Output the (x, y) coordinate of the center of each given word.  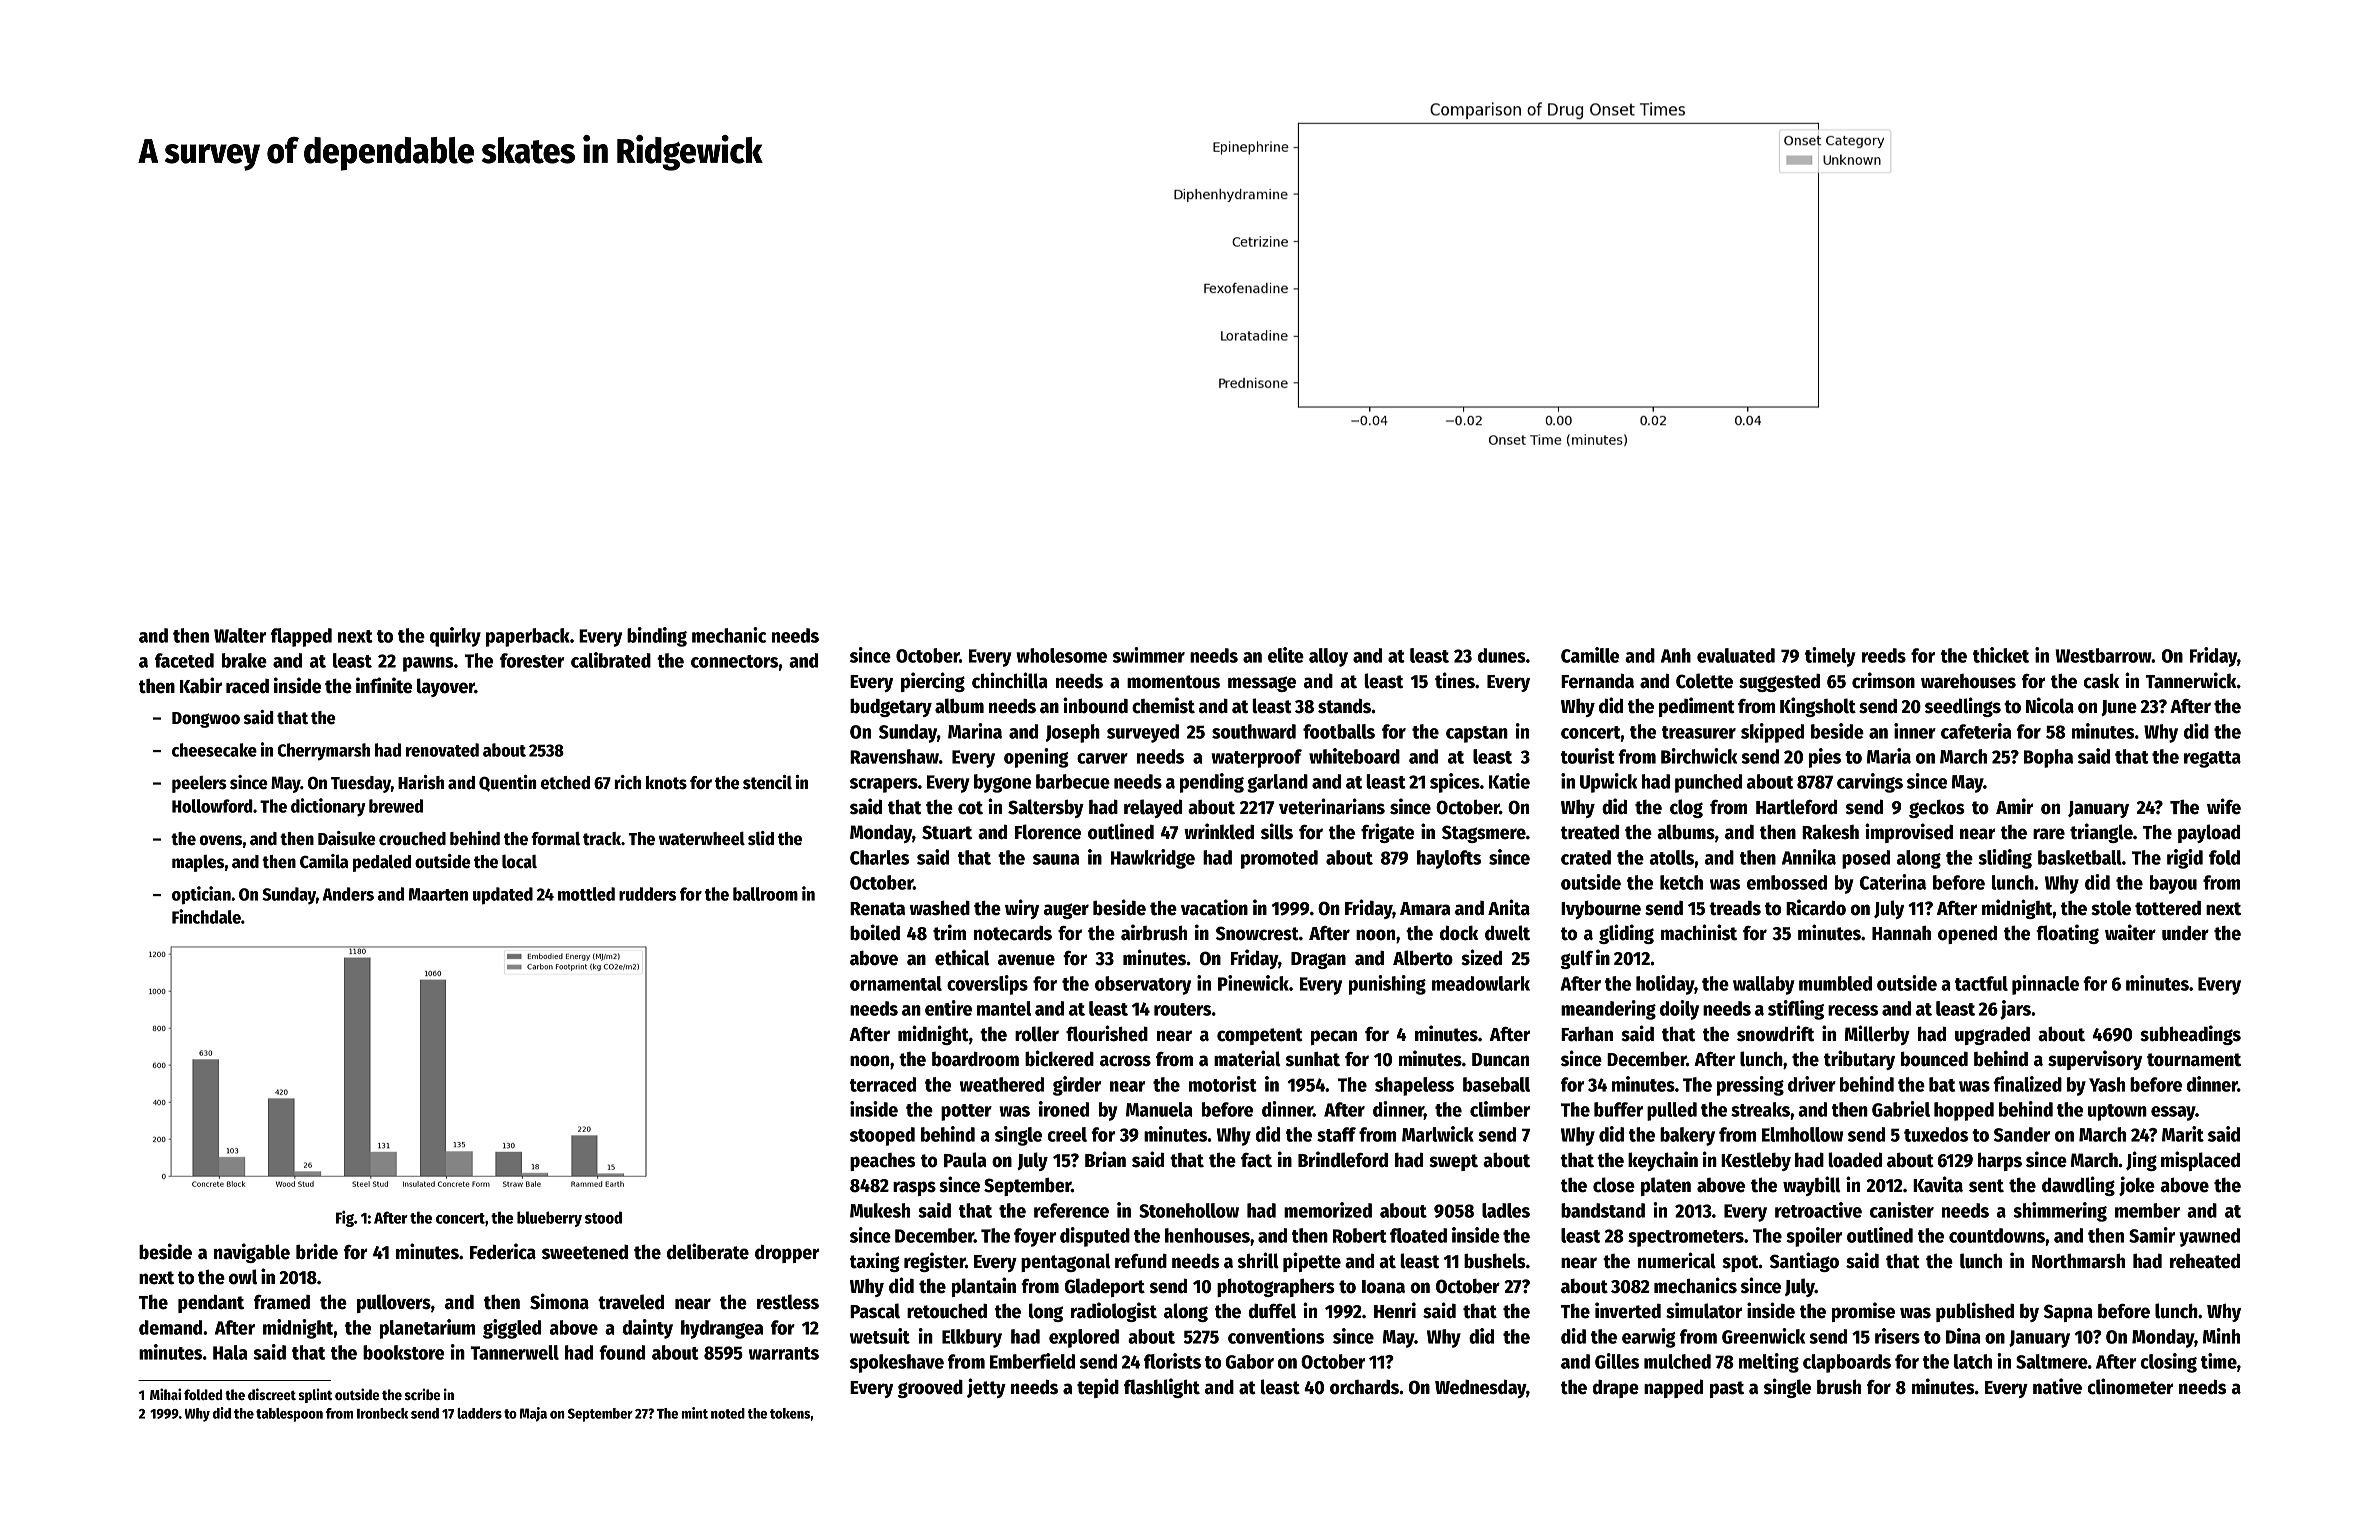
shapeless (1414, 1086)
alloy (1328, 657)
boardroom (975, 1059)
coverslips (987, 985)
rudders (647, 894)
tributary (1859, 1060)
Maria (1889, 756)
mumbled (1835, 983)
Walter (240, 635)
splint (315, 1395)
